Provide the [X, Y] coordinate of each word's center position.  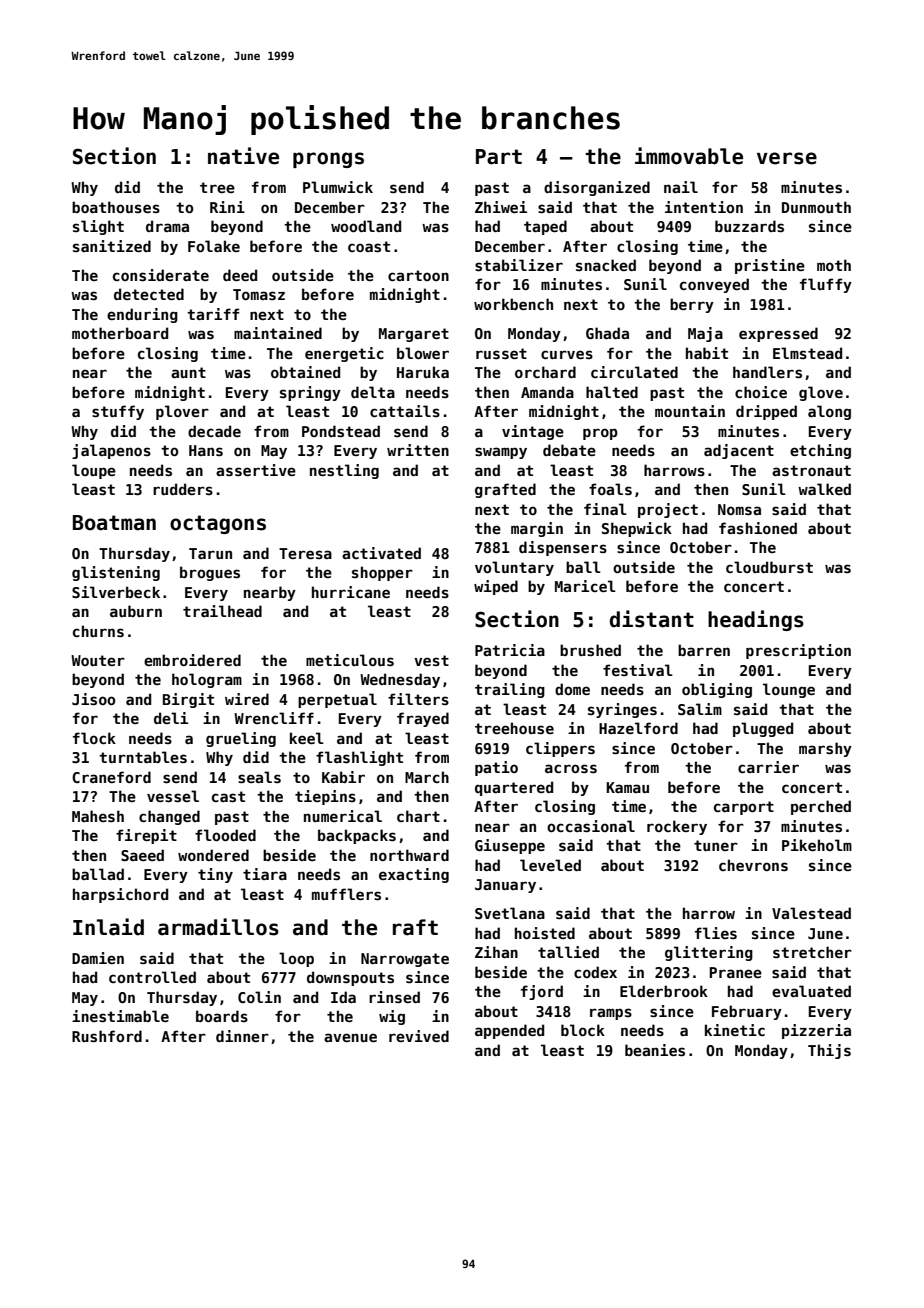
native [243, 156]
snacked [606, 265]
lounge [789, 690]
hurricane [351, 592]
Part [499, 157]
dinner [242, 1036]
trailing [510, 690]
